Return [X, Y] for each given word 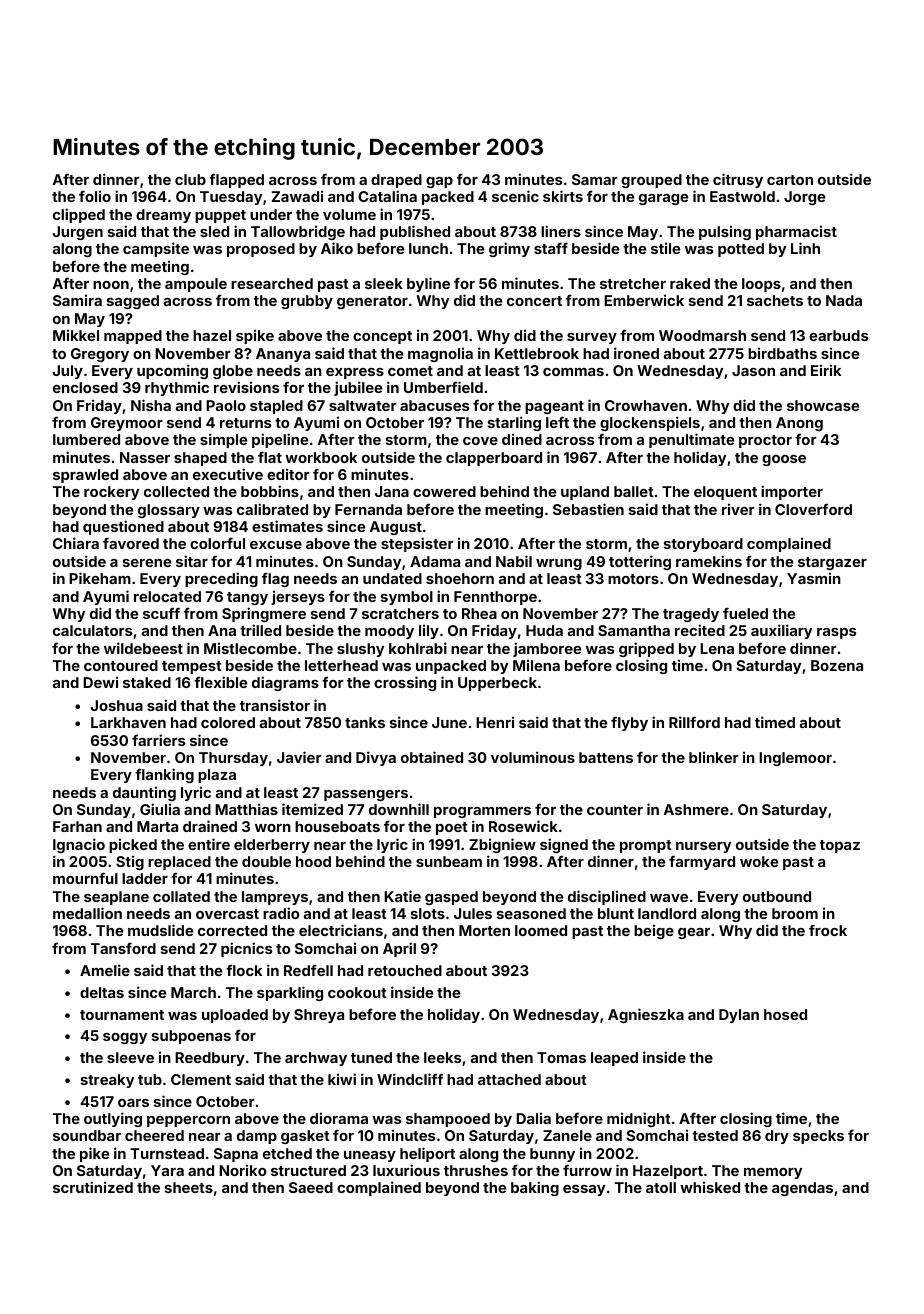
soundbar [87, 1135]
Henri [495, 722]
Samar [595, 179]
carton [790, 180]
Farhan [77, 826]
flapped [236, 180]
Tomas [561, 1057]
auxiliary [781, 631]
